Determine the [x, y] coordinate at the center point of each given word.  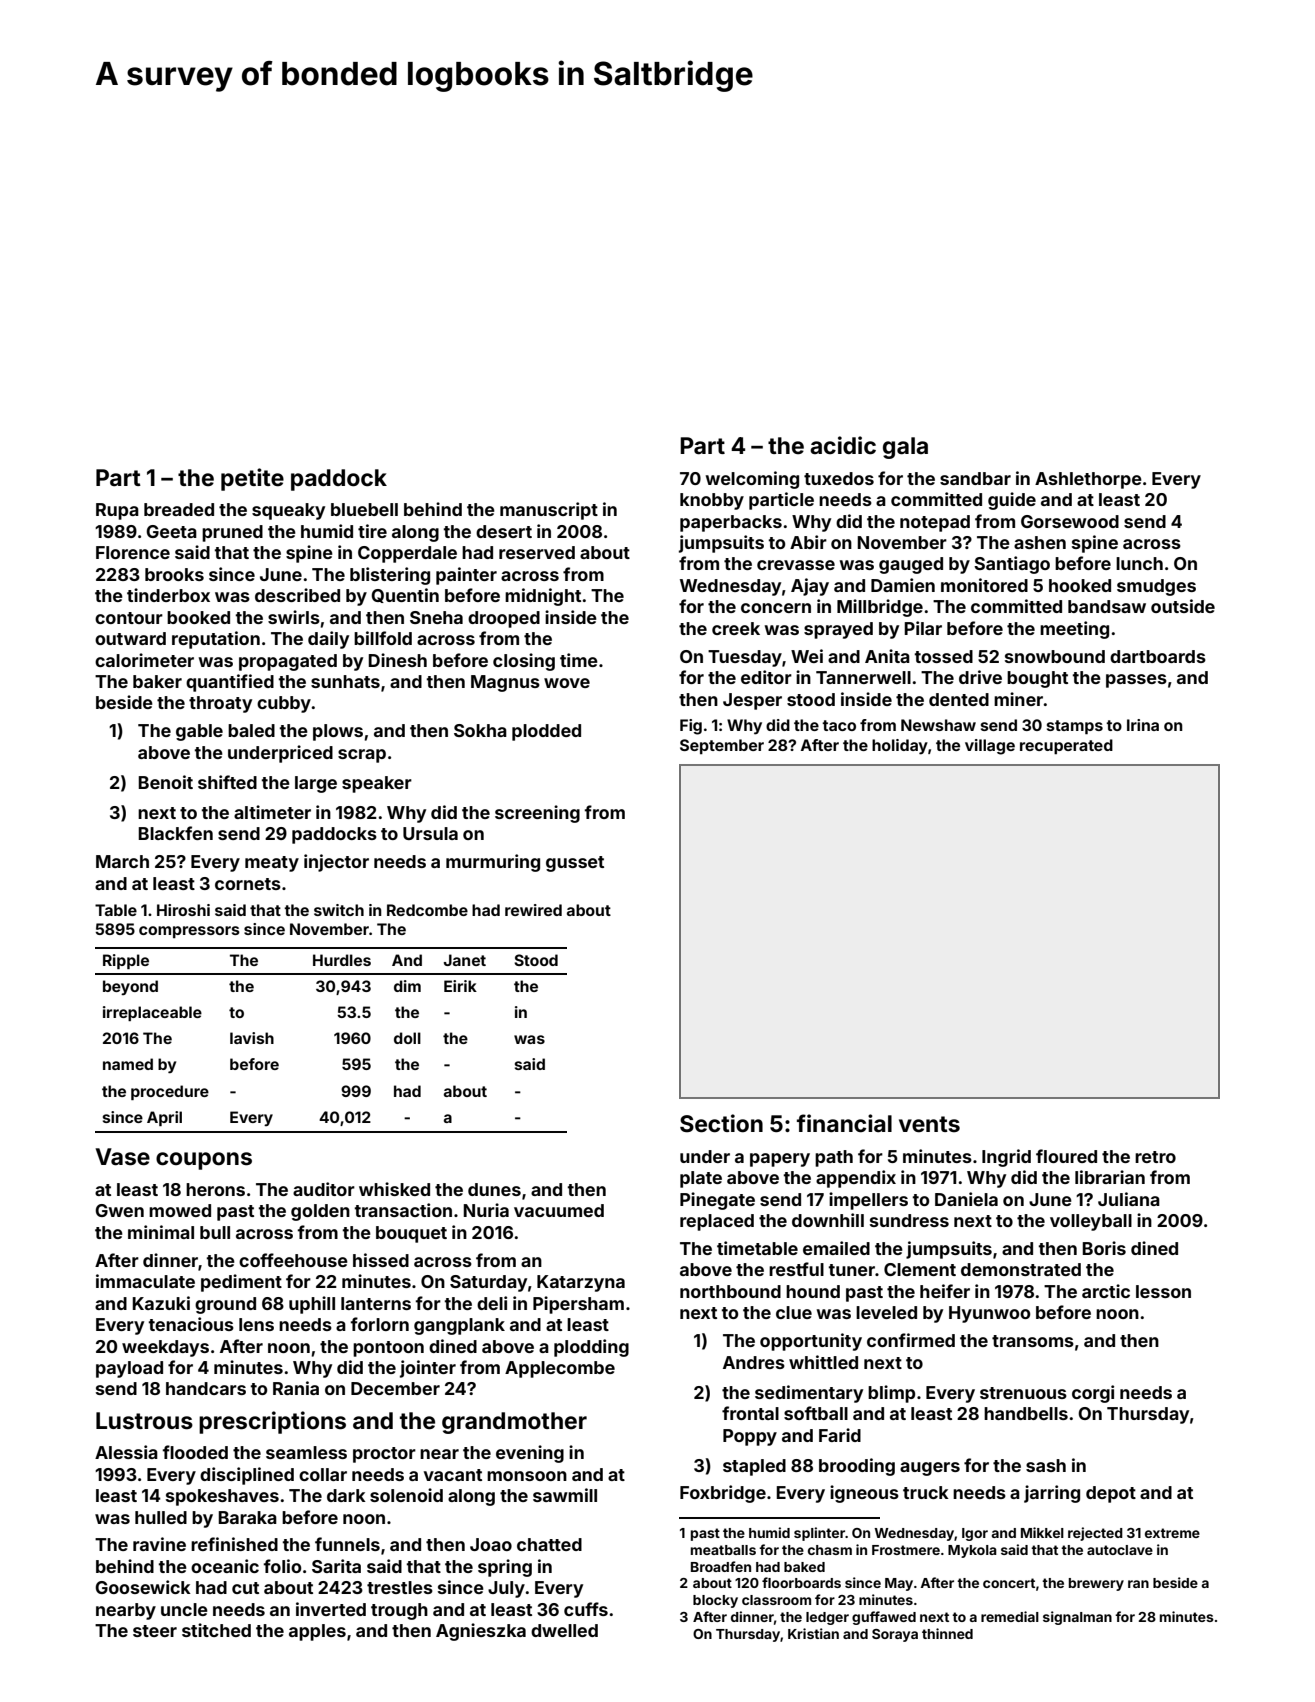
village [990, 747]
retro [1155, 1157]
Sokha [480, 730]
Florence [133, 552]
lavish [252, 1038]
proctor [384, 1455]
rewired [533, 910]
